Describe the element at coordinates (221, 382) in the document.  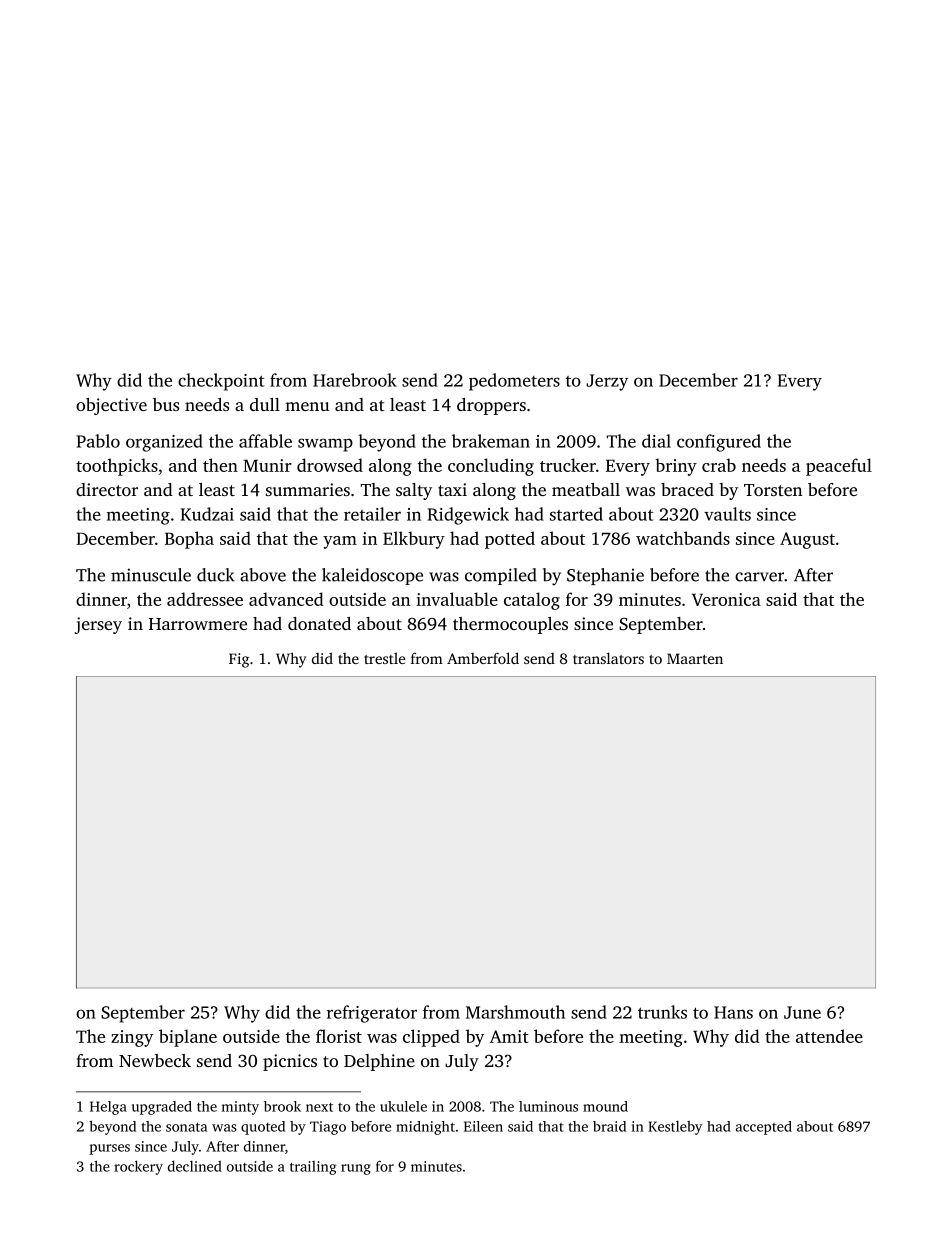
I see `checkpoint` at that location.
